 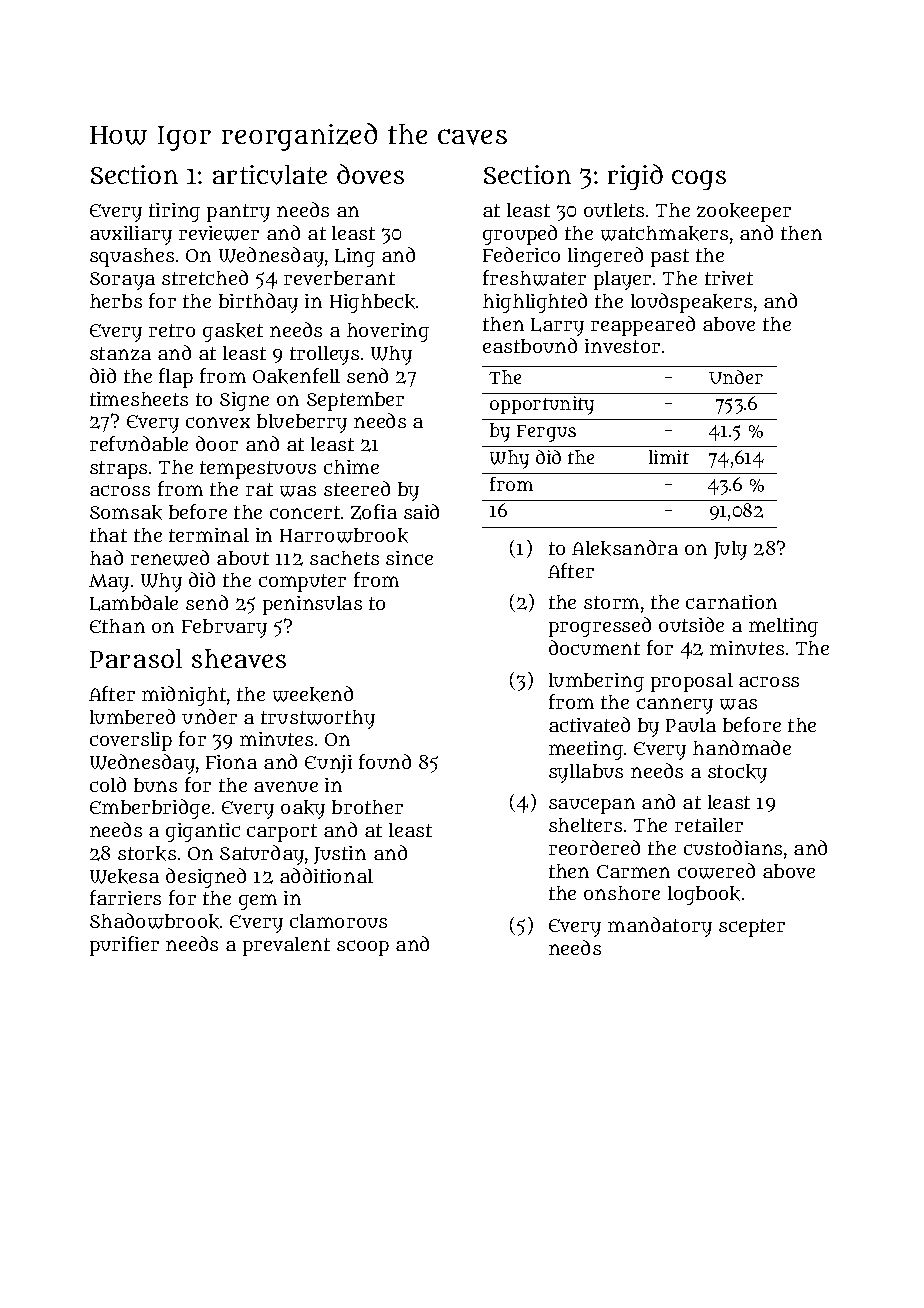 I want to click on tiring, so click(x=174, y=212).
